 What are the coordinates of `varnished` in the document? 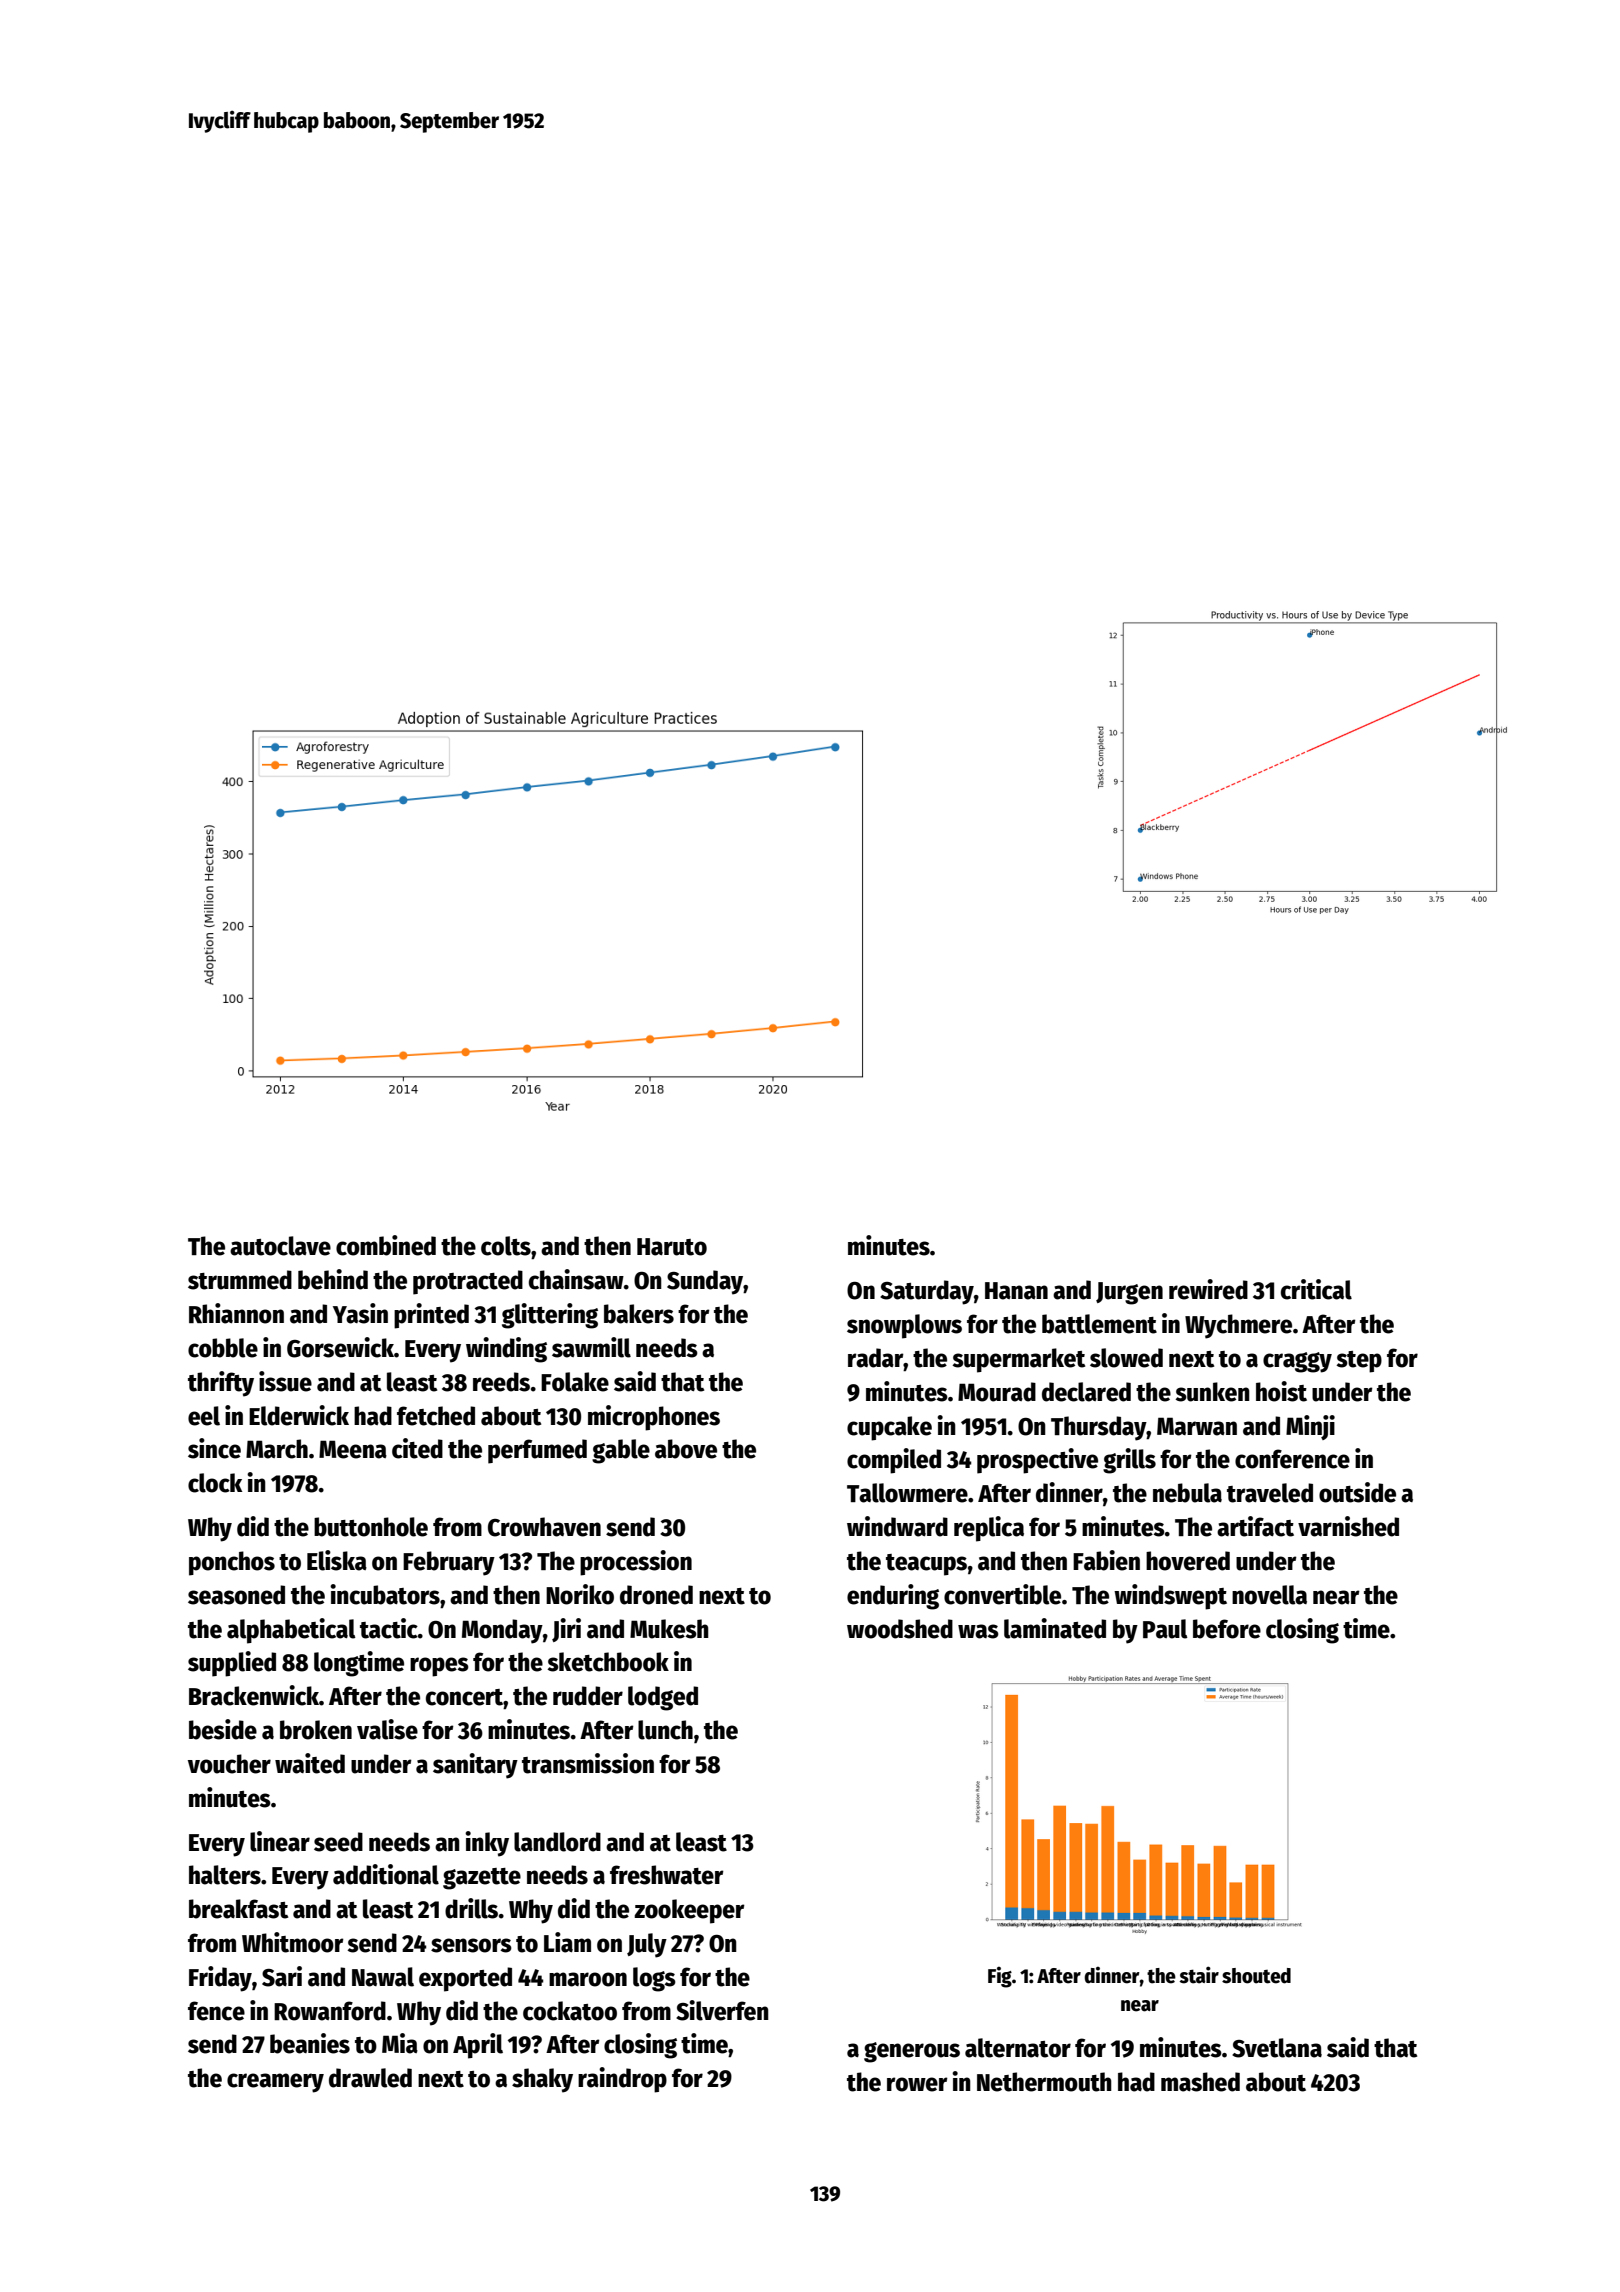 It's located at (1348, 1526).
